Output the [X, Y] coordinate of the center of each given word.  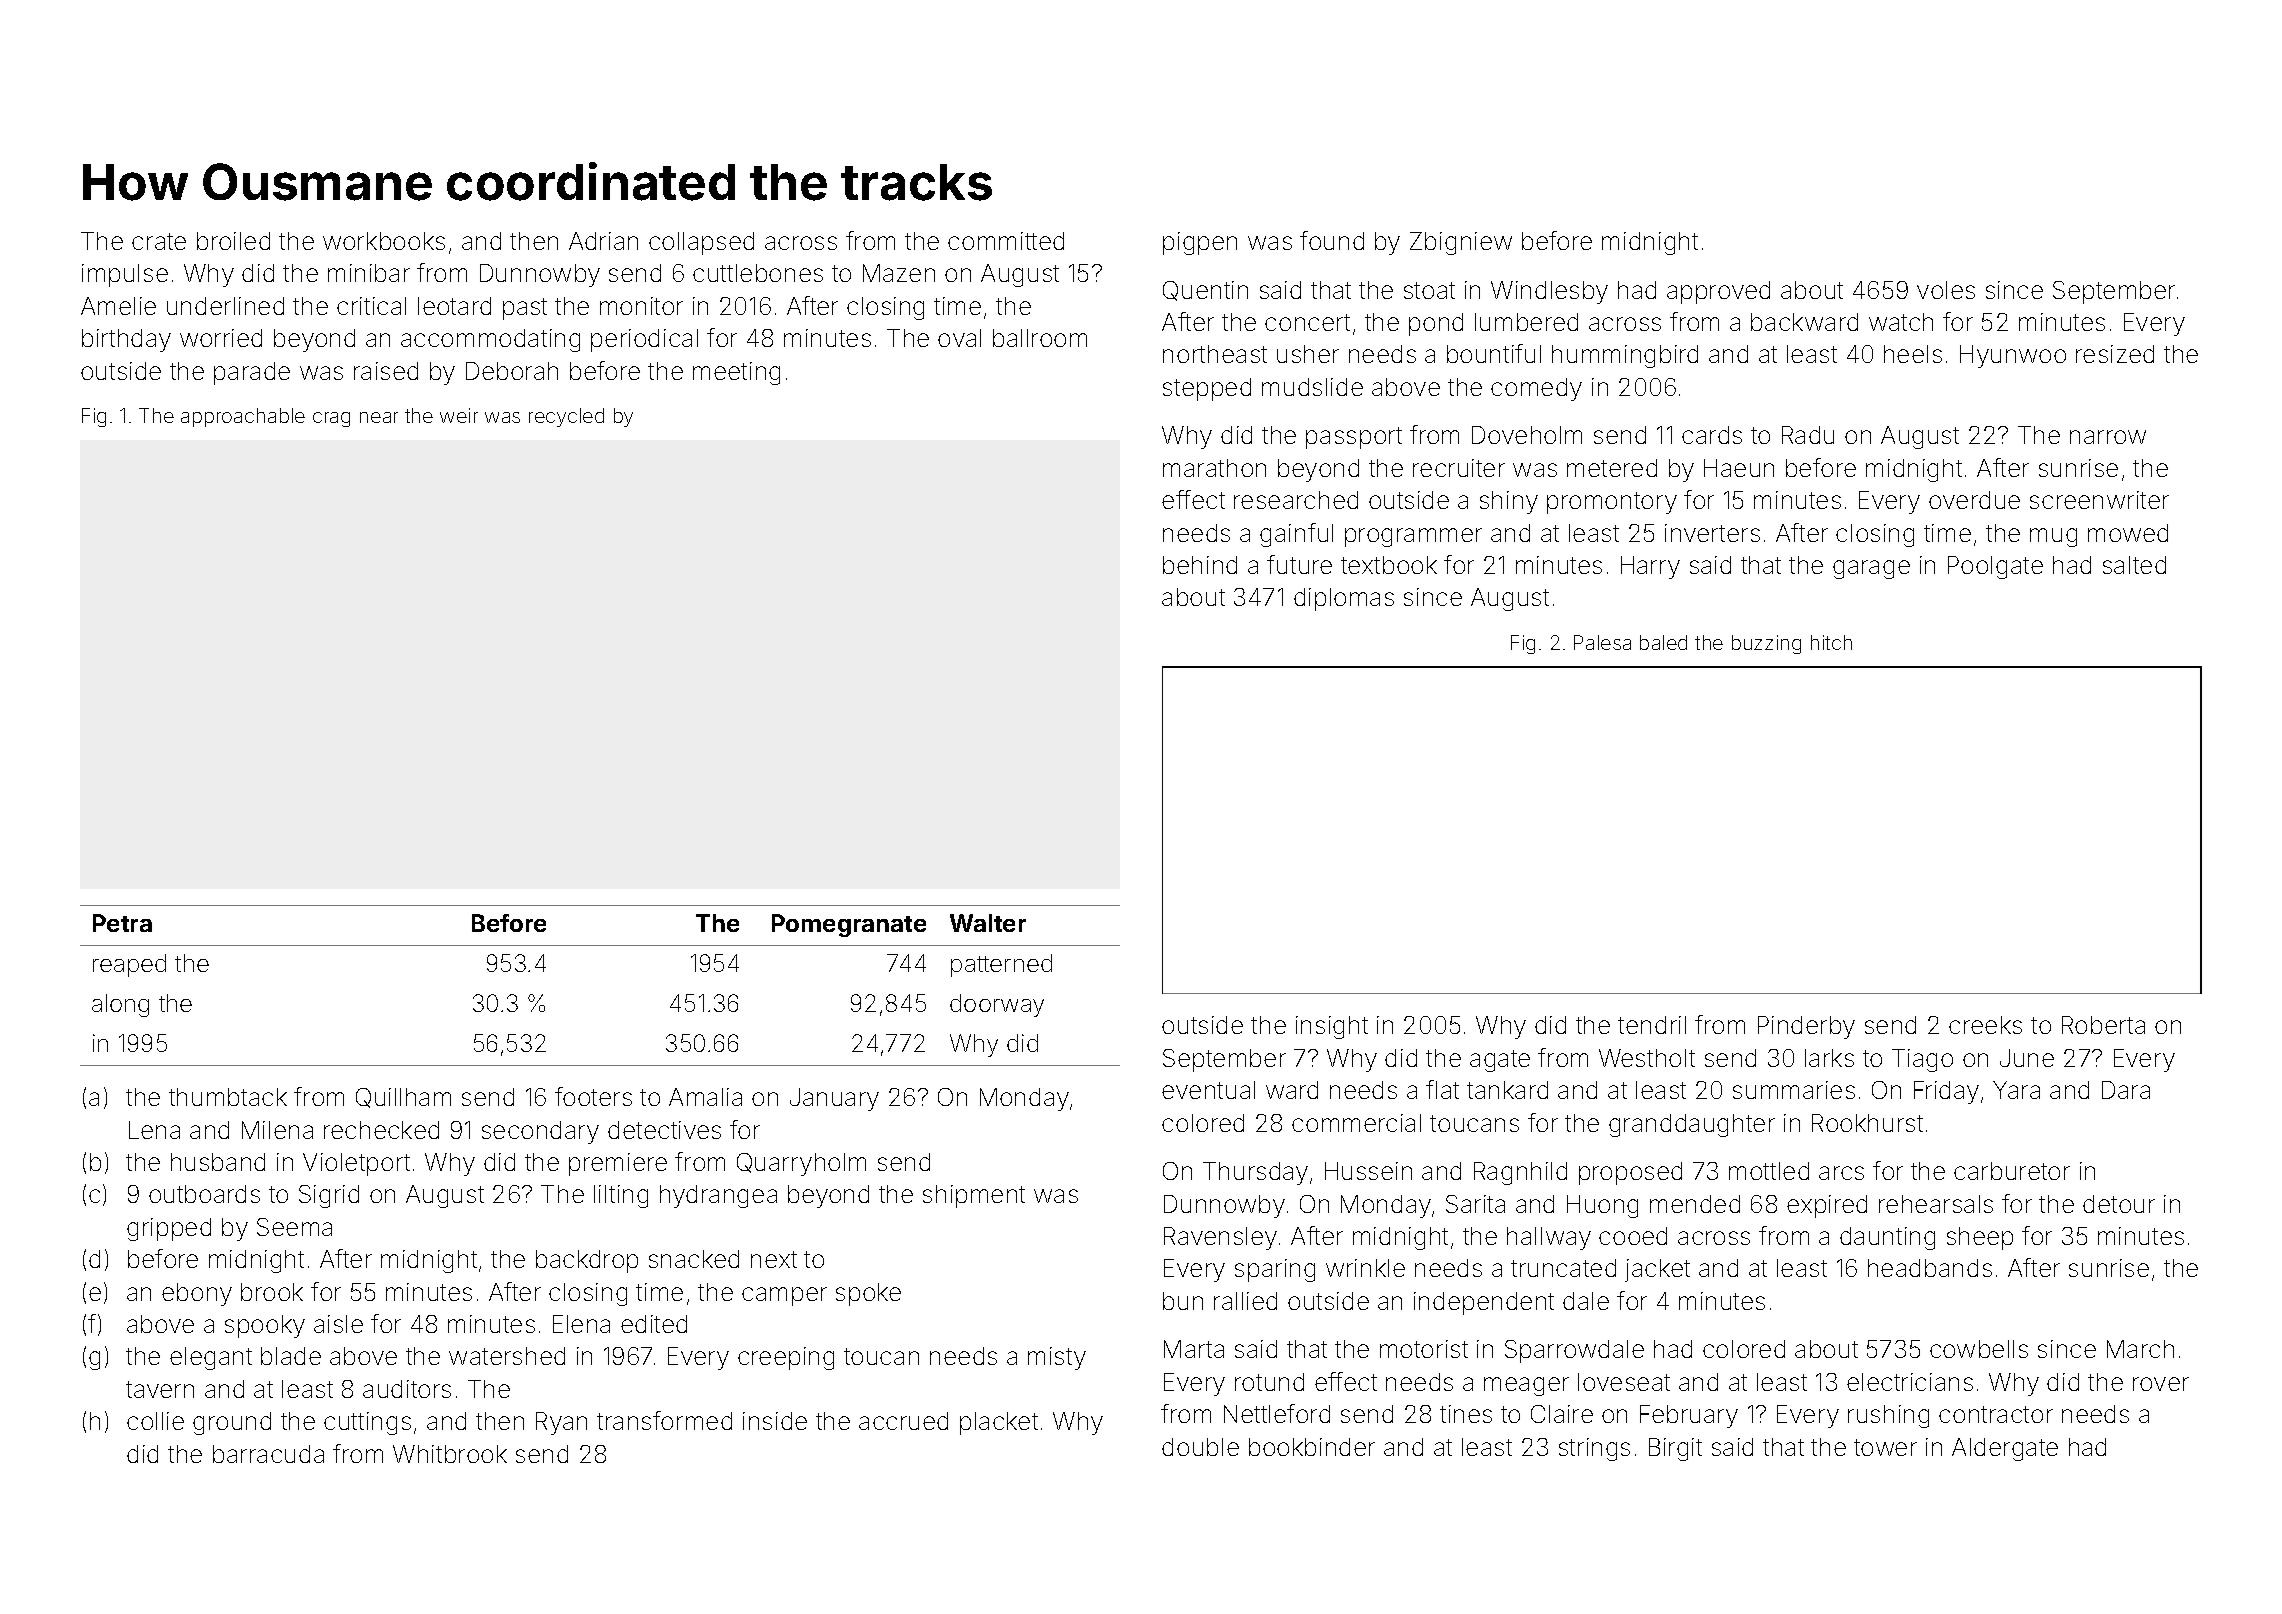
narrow [2108, 437]
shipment [974, 1196]
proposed [1630, 1173]
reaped [129, 965]
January [834, 1099]
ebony [197, 1294]
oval [959, 338]
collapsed [701, 243]
